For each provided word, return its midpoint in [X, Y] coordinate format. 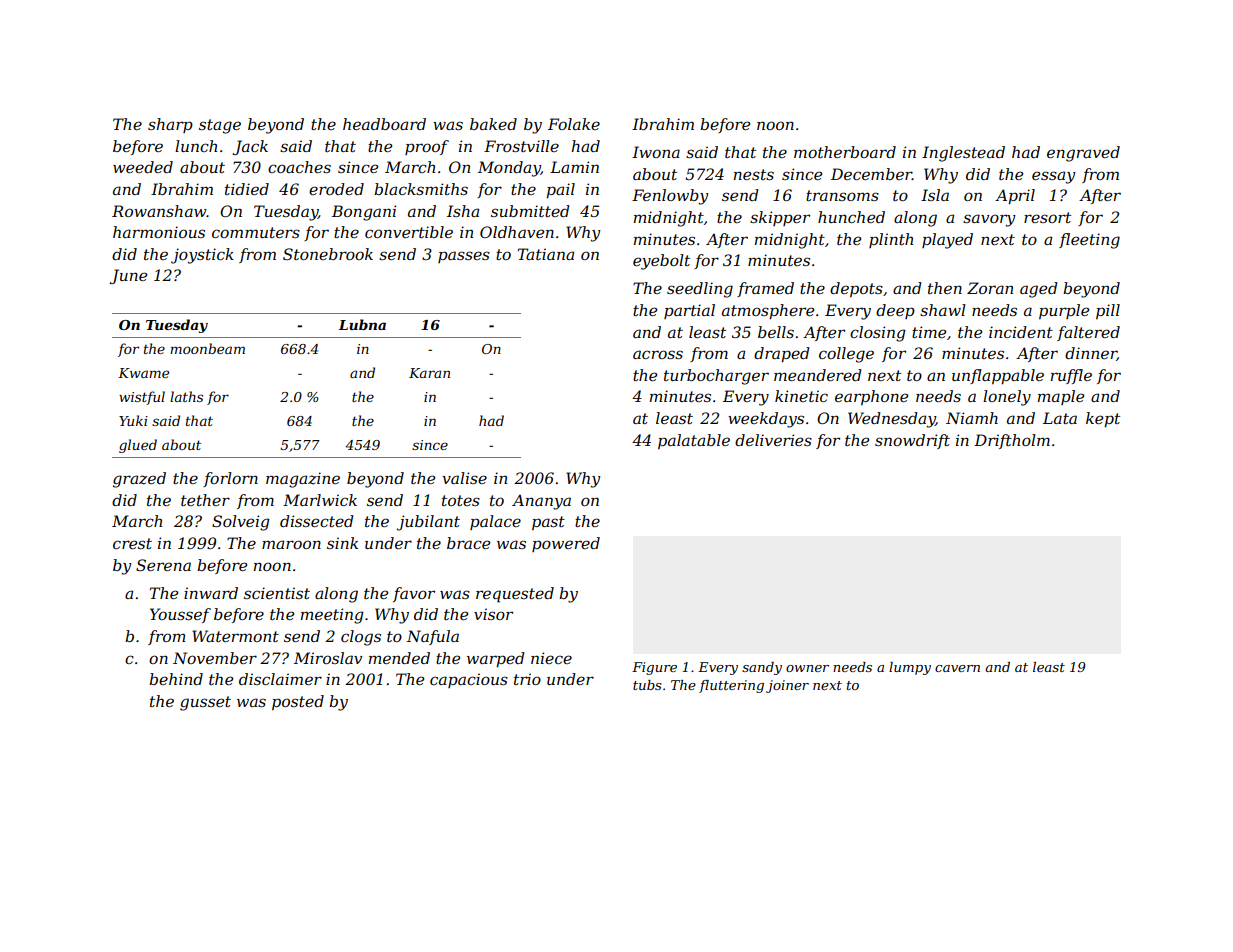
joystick [202, 256]
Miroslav [328, 658]
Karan [429, 373]
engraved [1083, 154]
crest [132, 543]
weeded [143, 167]
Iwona [656, 152]
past [548, 523]
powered [566, 544]
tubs [647, 685]
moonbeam [207, 348]
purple [1064, 311]
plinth [891, 240]
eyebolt [661, 262]
